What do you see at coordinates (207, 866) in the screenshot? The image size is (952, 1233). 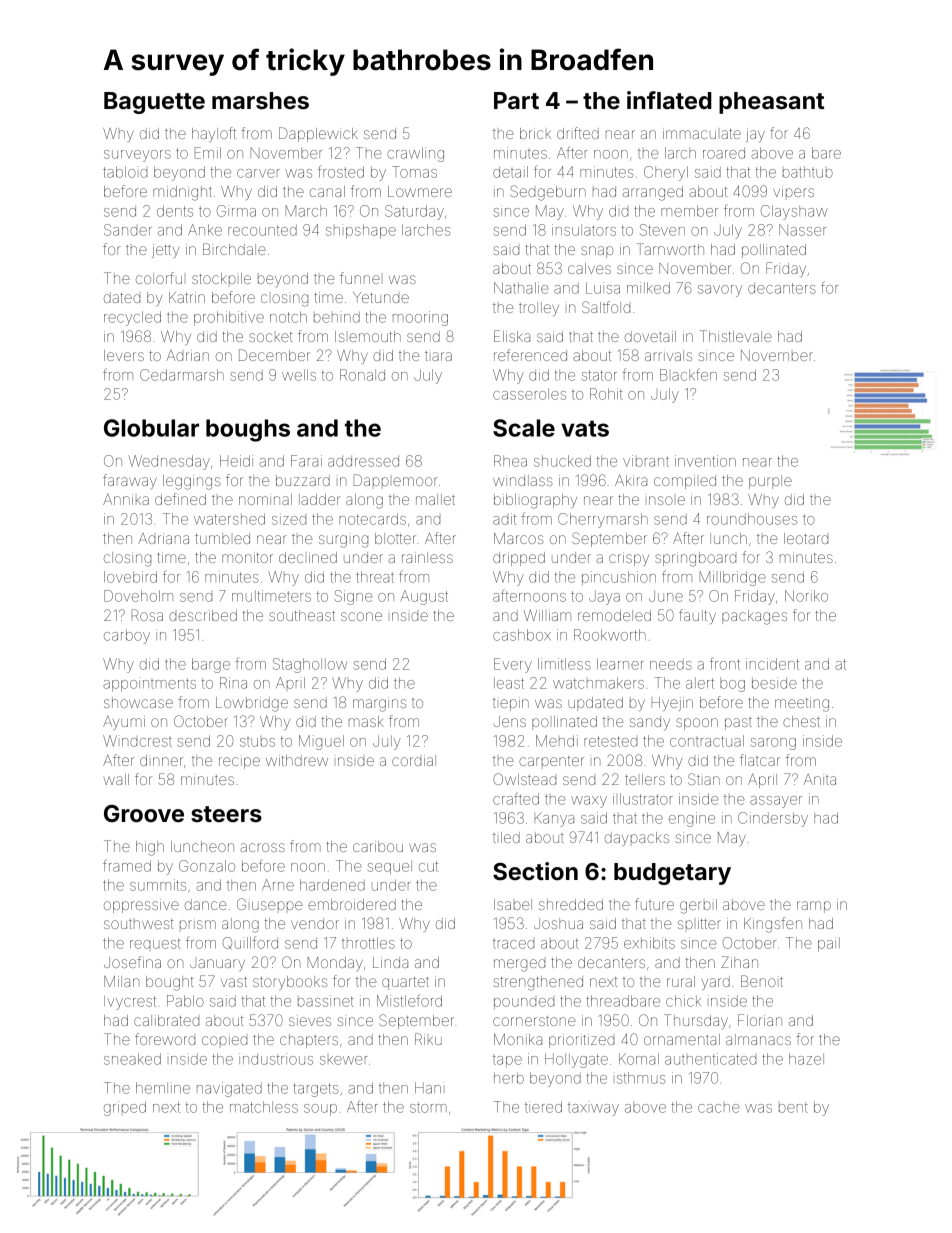 I see `Gonzalo` at bounding box center [207, 866].
